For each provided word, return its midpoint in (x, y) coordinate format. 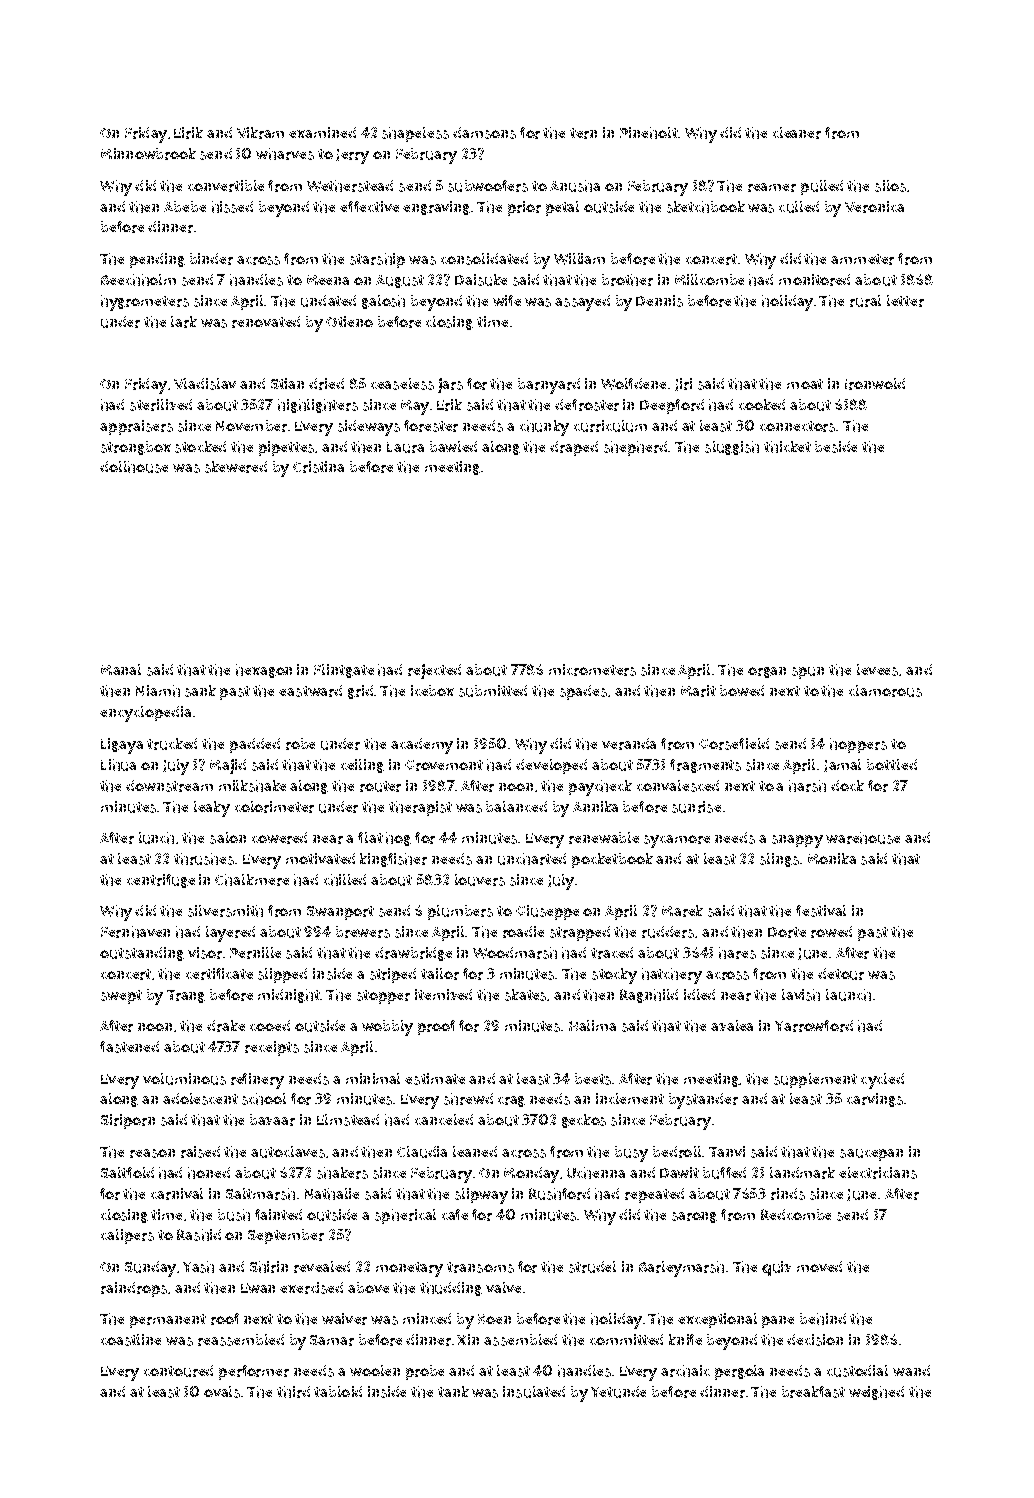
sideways (369, 428)
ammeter (862, 259)
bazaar (272, 1120)
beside (836, 447)
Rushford (559, 1194)
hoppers (858, 745)
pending (157, 260)
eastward (310, 691)
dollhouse (134, 467)
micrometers (592, 670)
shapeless (415, 134)
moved (819, 1266)
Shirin (269, 1267)
